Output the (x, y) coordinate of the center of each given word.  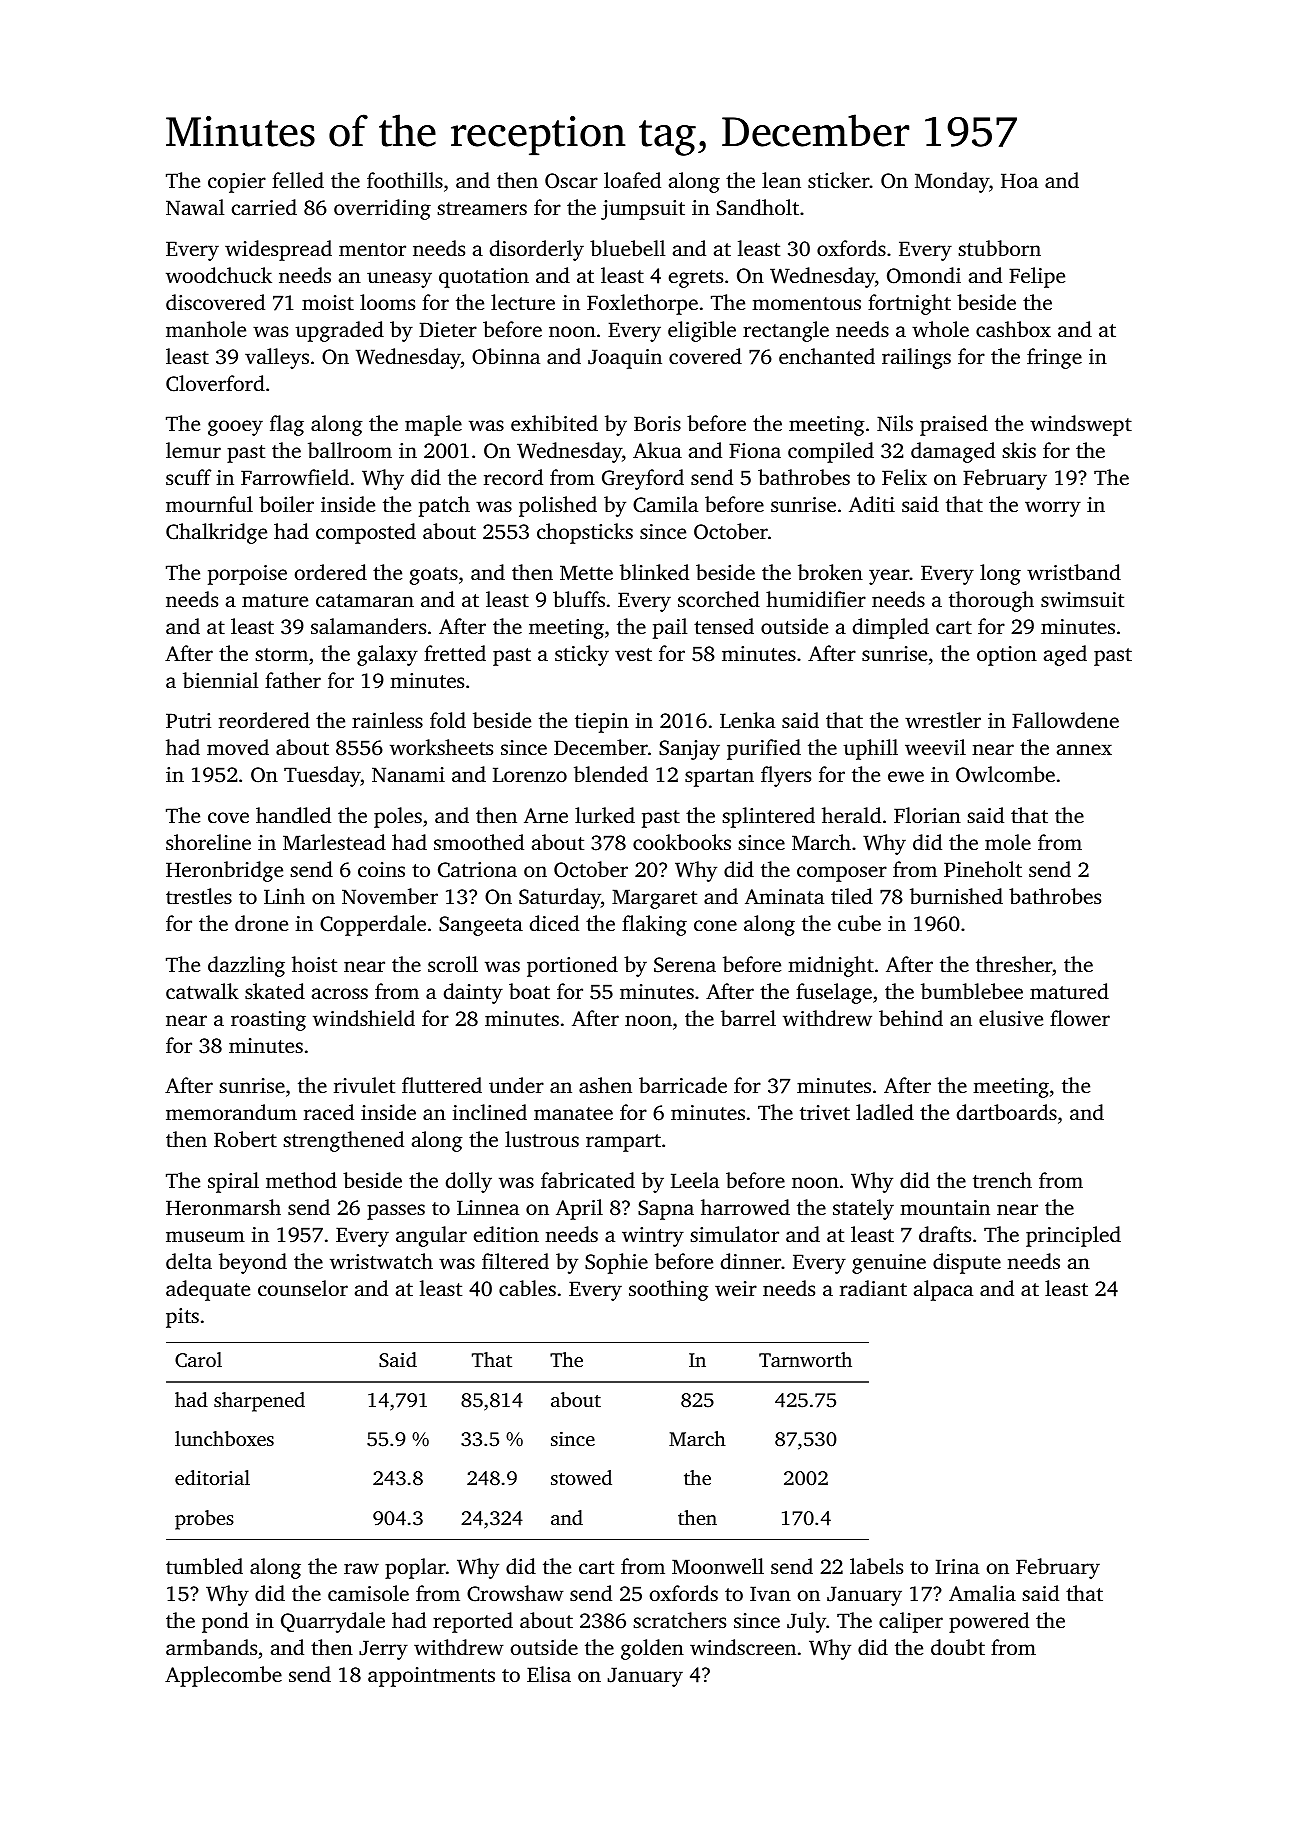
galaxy (387, 655)
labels (876, 1566)
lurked (605, 815)
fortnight (909, 304)
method (301, 1180)
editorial (212, 1477)
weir (736, 1288)
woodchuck (219, 275)
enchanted (827, 356)
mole (1008, 842)
